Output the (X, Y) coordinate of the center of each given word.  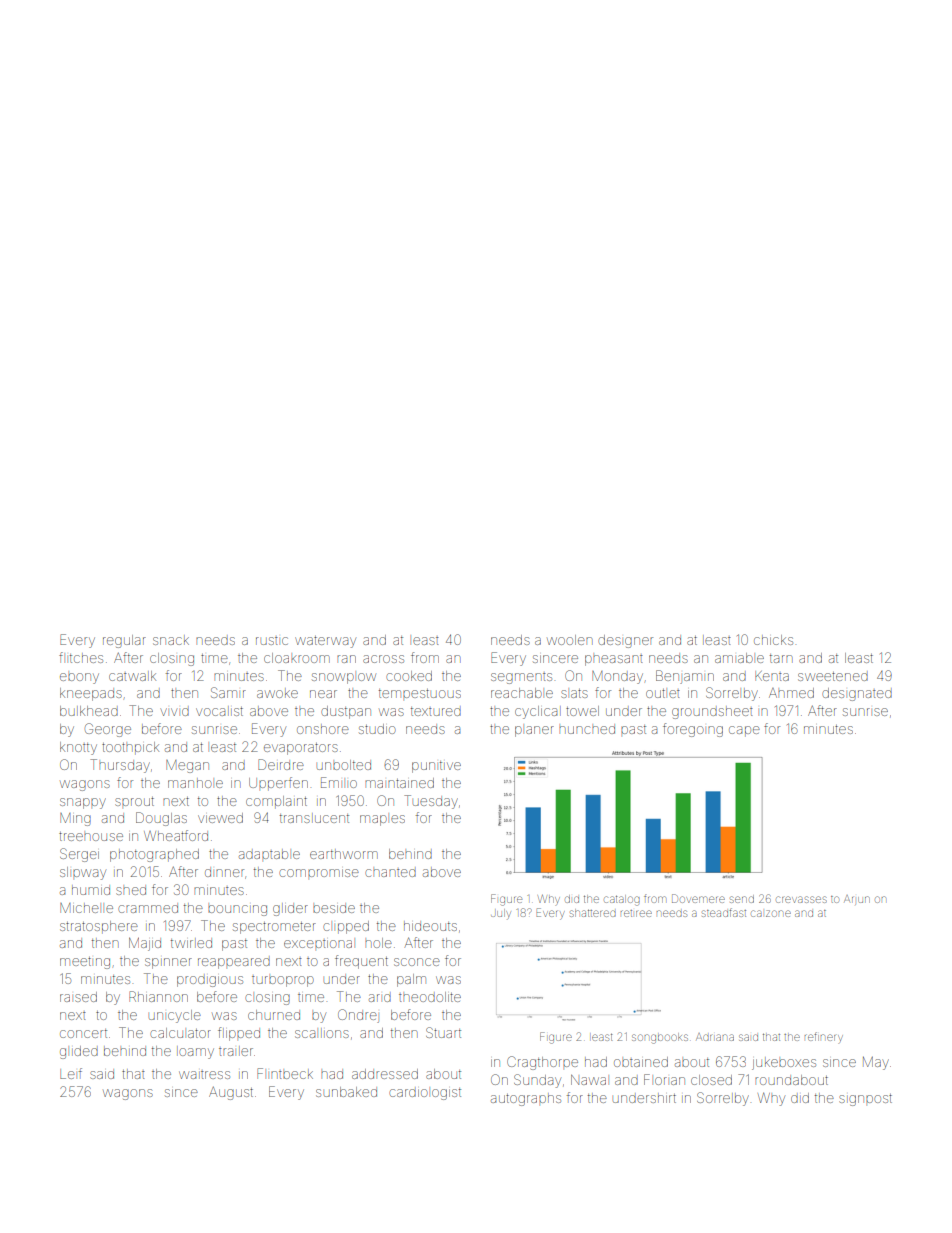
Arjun (857, 899)
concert (83, 1033)
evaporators (301, 749)
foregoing (693, 730)
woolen (570, 640)
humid (91, 890)
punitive (436, 767)
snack (171, 640)
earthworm (344, 854)
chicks (773, 640)
